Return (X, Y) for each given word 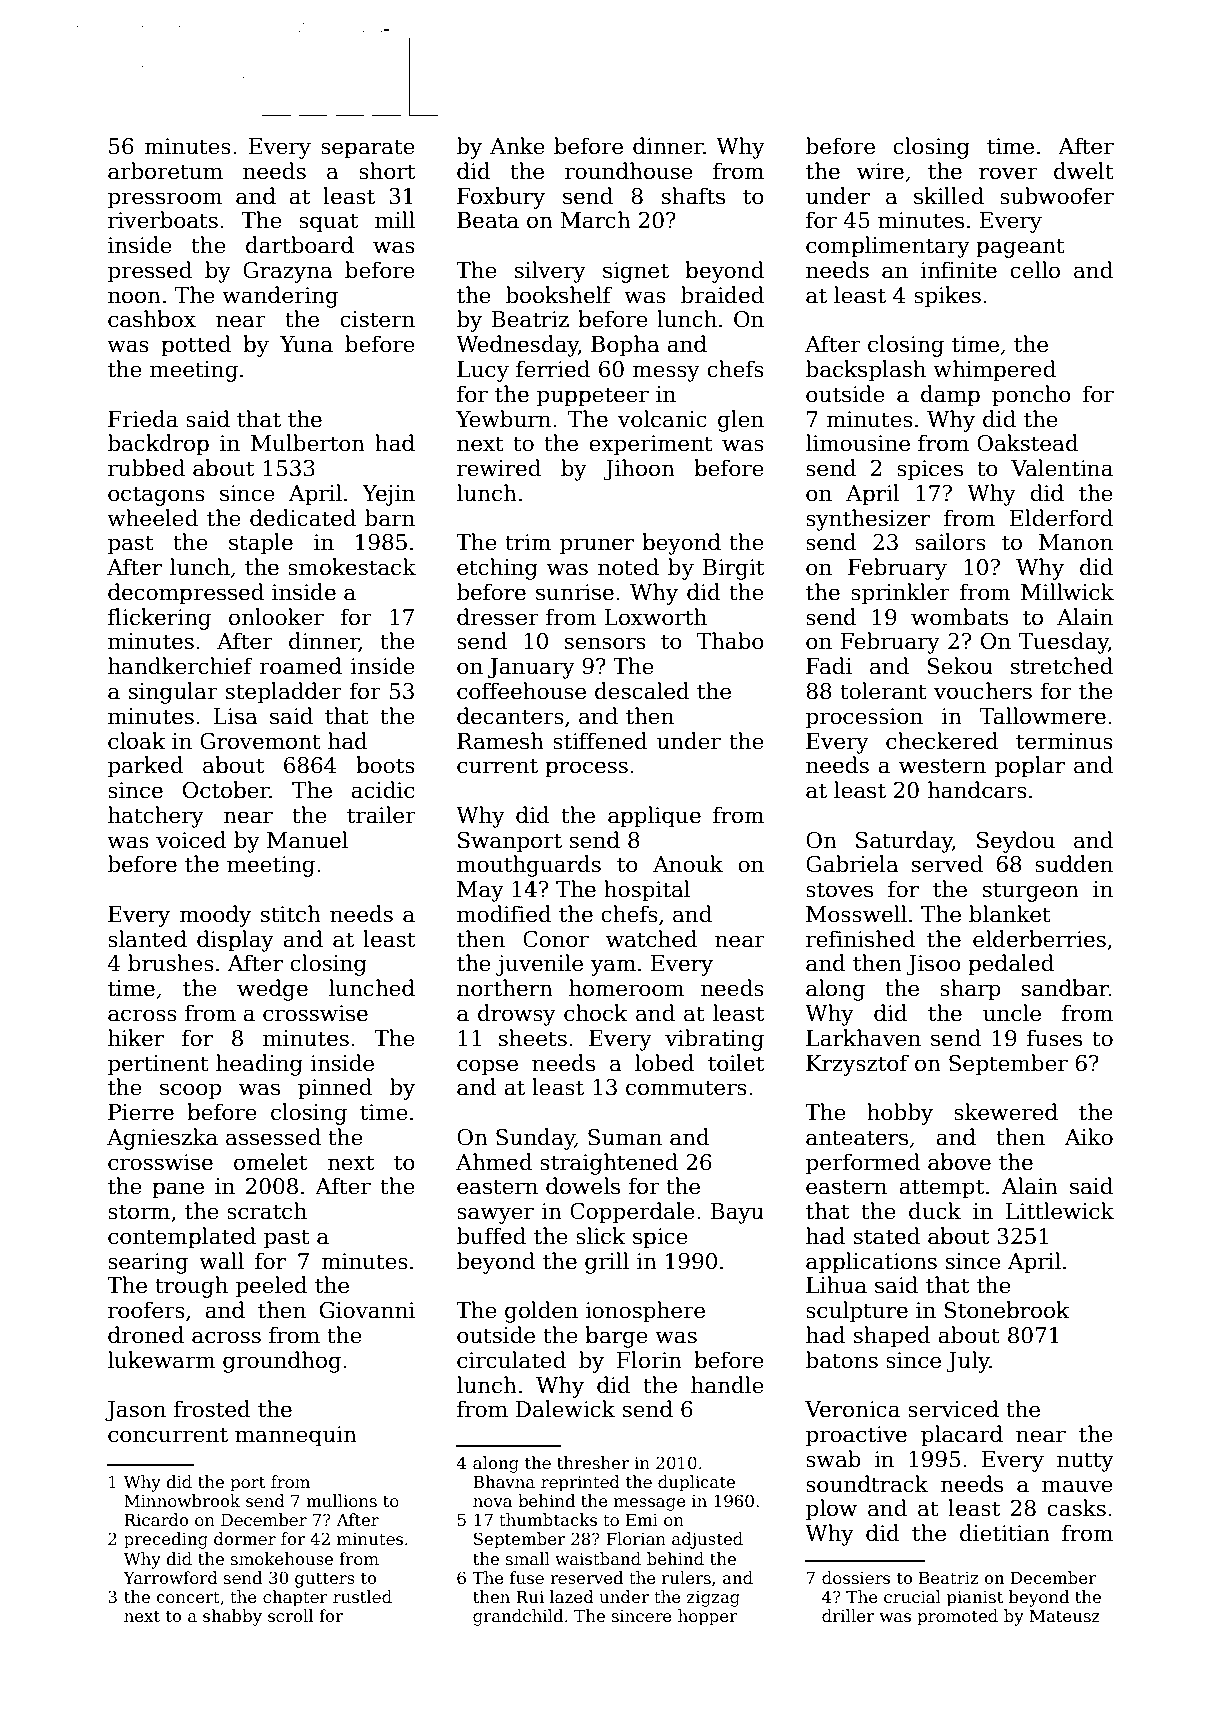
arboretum (165, 171)
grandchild (518, 1617)
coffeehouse (521, 691)
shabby (232, 1617)
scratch (267, 1211)
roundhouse (629, 171)
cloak (137, 741)
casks (1076, 1508)
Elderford (1061, 518)
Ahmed (494, 1162)
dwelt (1084, 171)
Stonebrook (1007, 1310)
